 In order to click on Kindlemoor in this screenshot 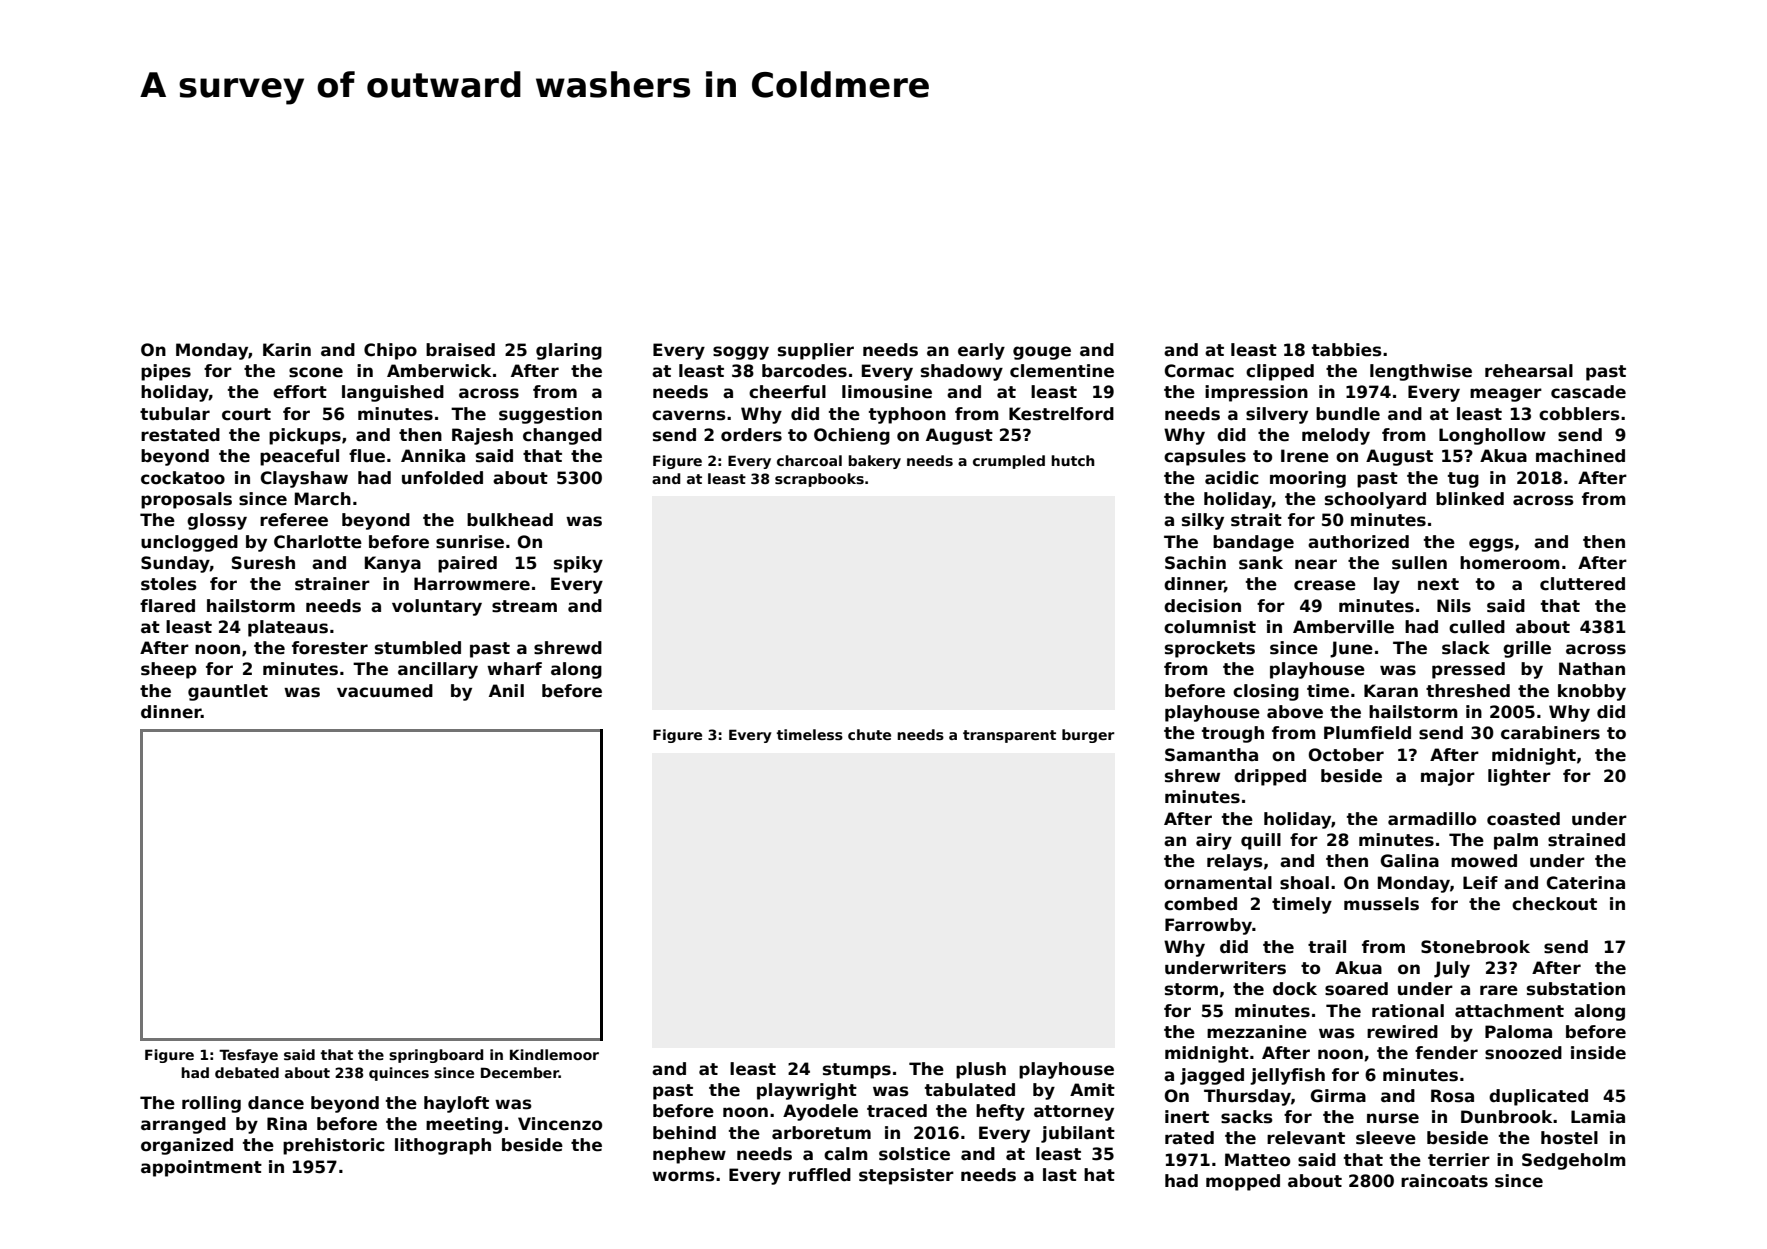, I will do `click(554, 1054)`.
